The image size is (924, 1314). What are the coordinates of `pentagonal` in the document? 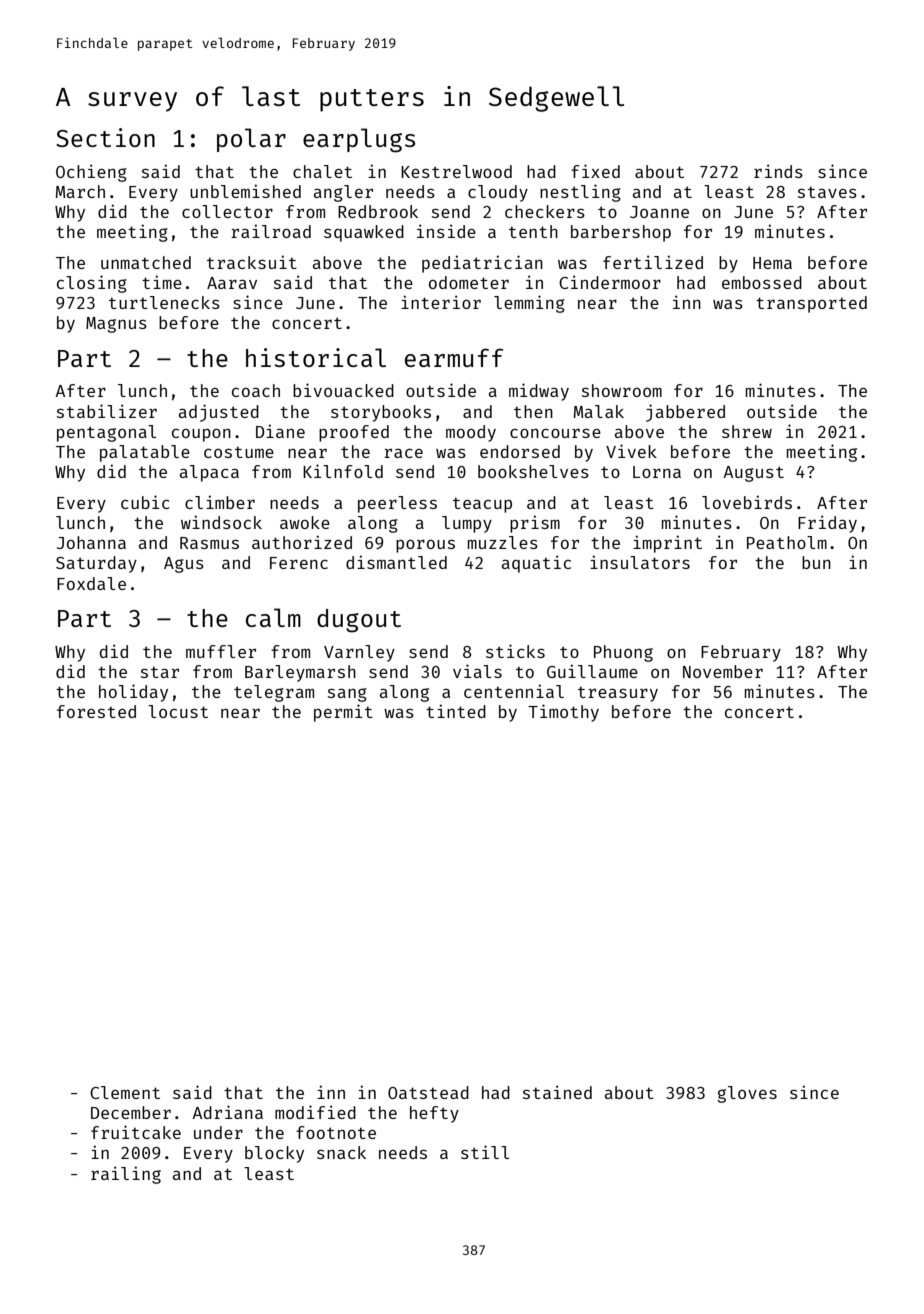 It's located at (106, 433).
